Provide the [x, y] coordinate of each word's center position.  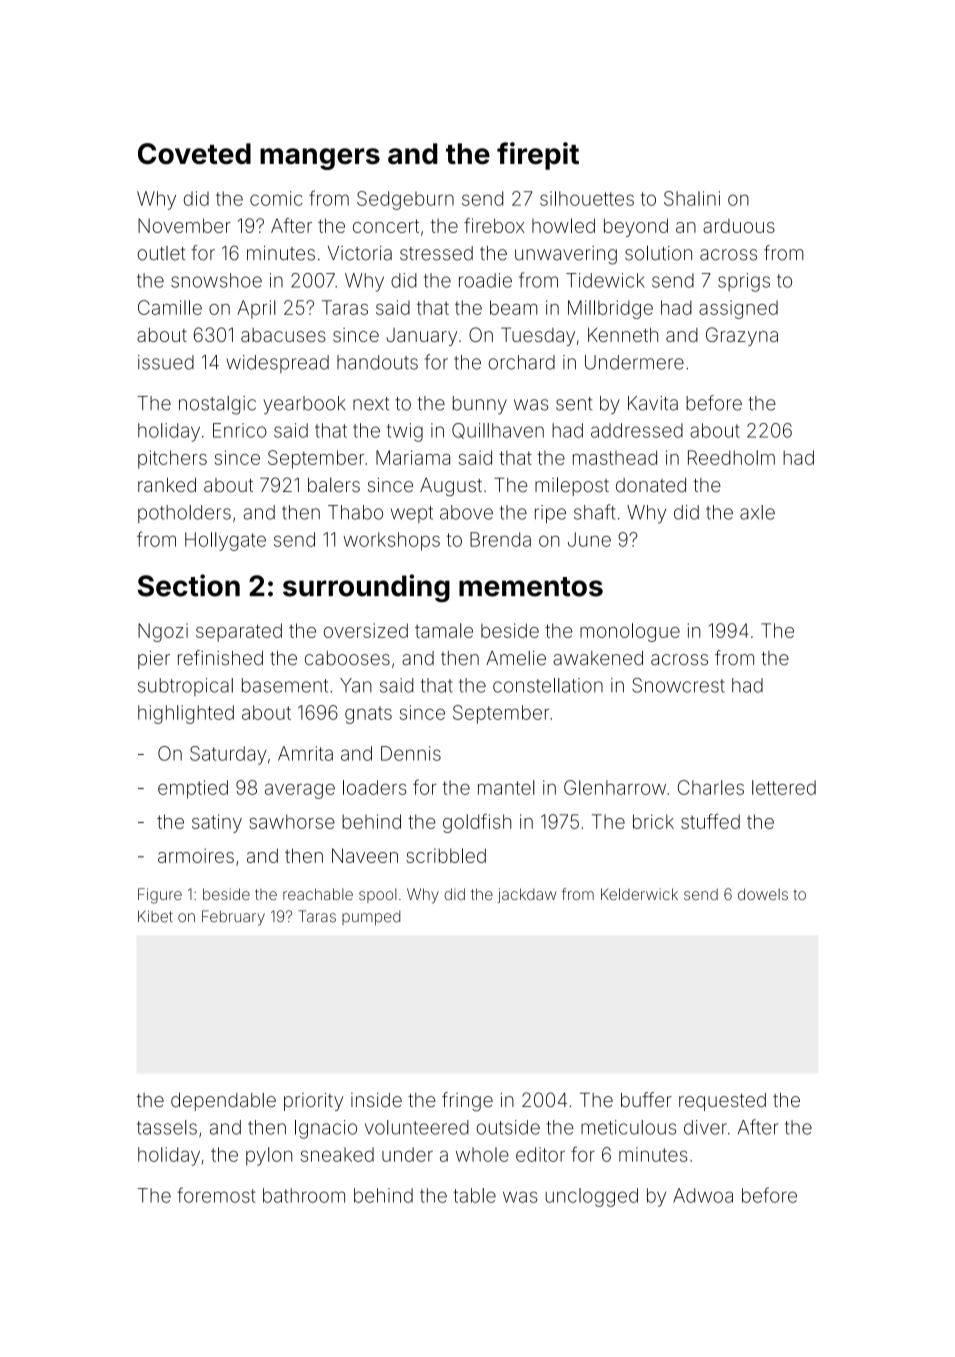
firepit [538, 156]
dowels [763, 894]
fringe [467, 1101]
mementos [531, 587]
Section [189, 585]
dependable [223, 1102]
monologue [630, 632]
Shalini [692, 198]
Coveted [194, 153]
